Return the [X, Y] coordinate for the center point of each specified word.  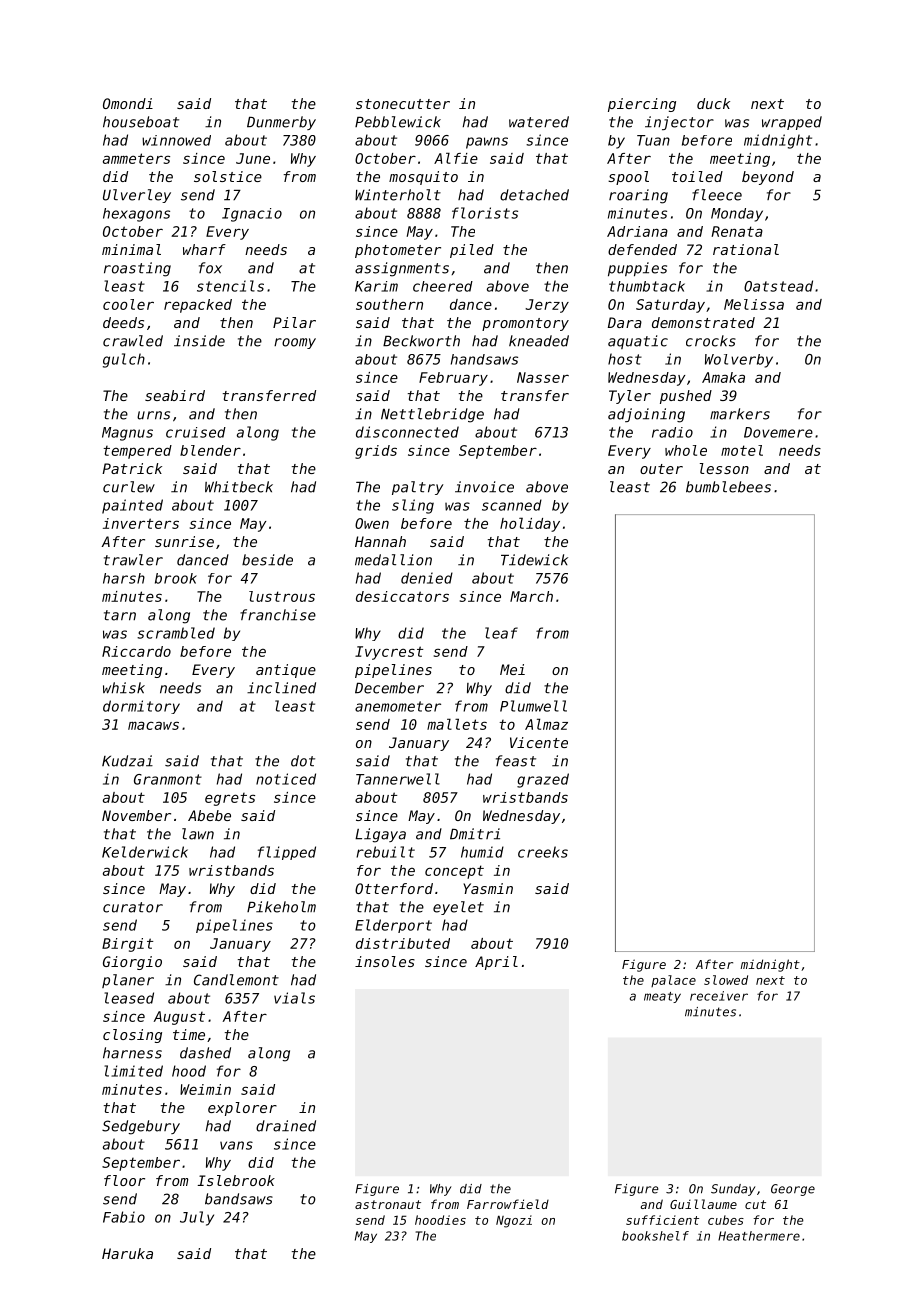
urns [153, 415]
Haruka [127, 1253]
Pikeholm [281, 907]
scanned [512, 505]
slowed [726, 980]
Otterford [394, 888]
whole [686, 450]
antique [286, 671]
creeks [543, 852]
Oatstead [778, 286]
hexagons [136, 215]
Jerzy [547, 306]
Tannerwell [398, 779]
